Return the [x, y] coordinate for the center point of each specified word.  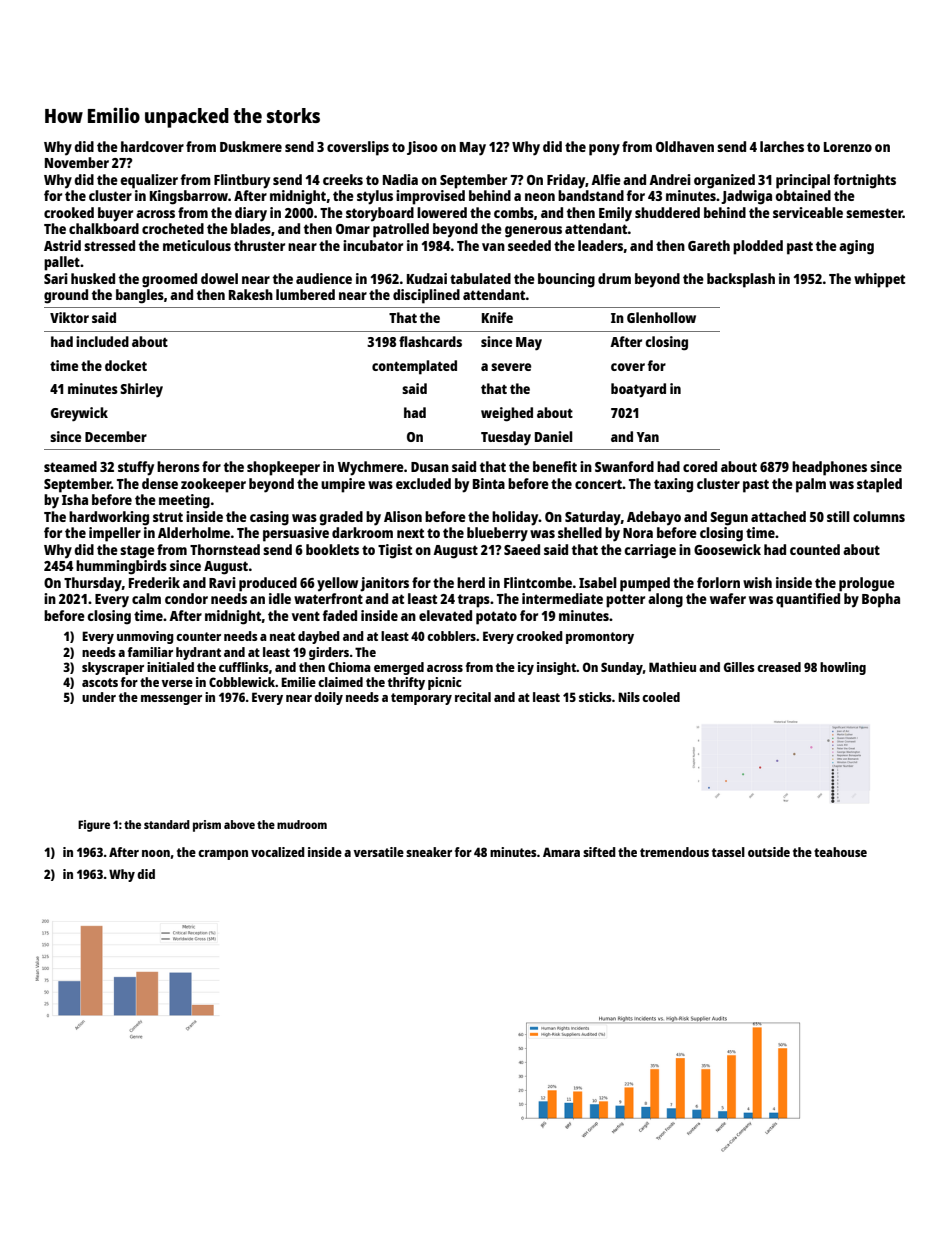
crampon [223, 855]
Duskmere [251, 146]
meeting [184, 501]
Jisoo [422, 148]
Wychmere [370, 468]
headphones [829, 468]
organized [724, 181]
